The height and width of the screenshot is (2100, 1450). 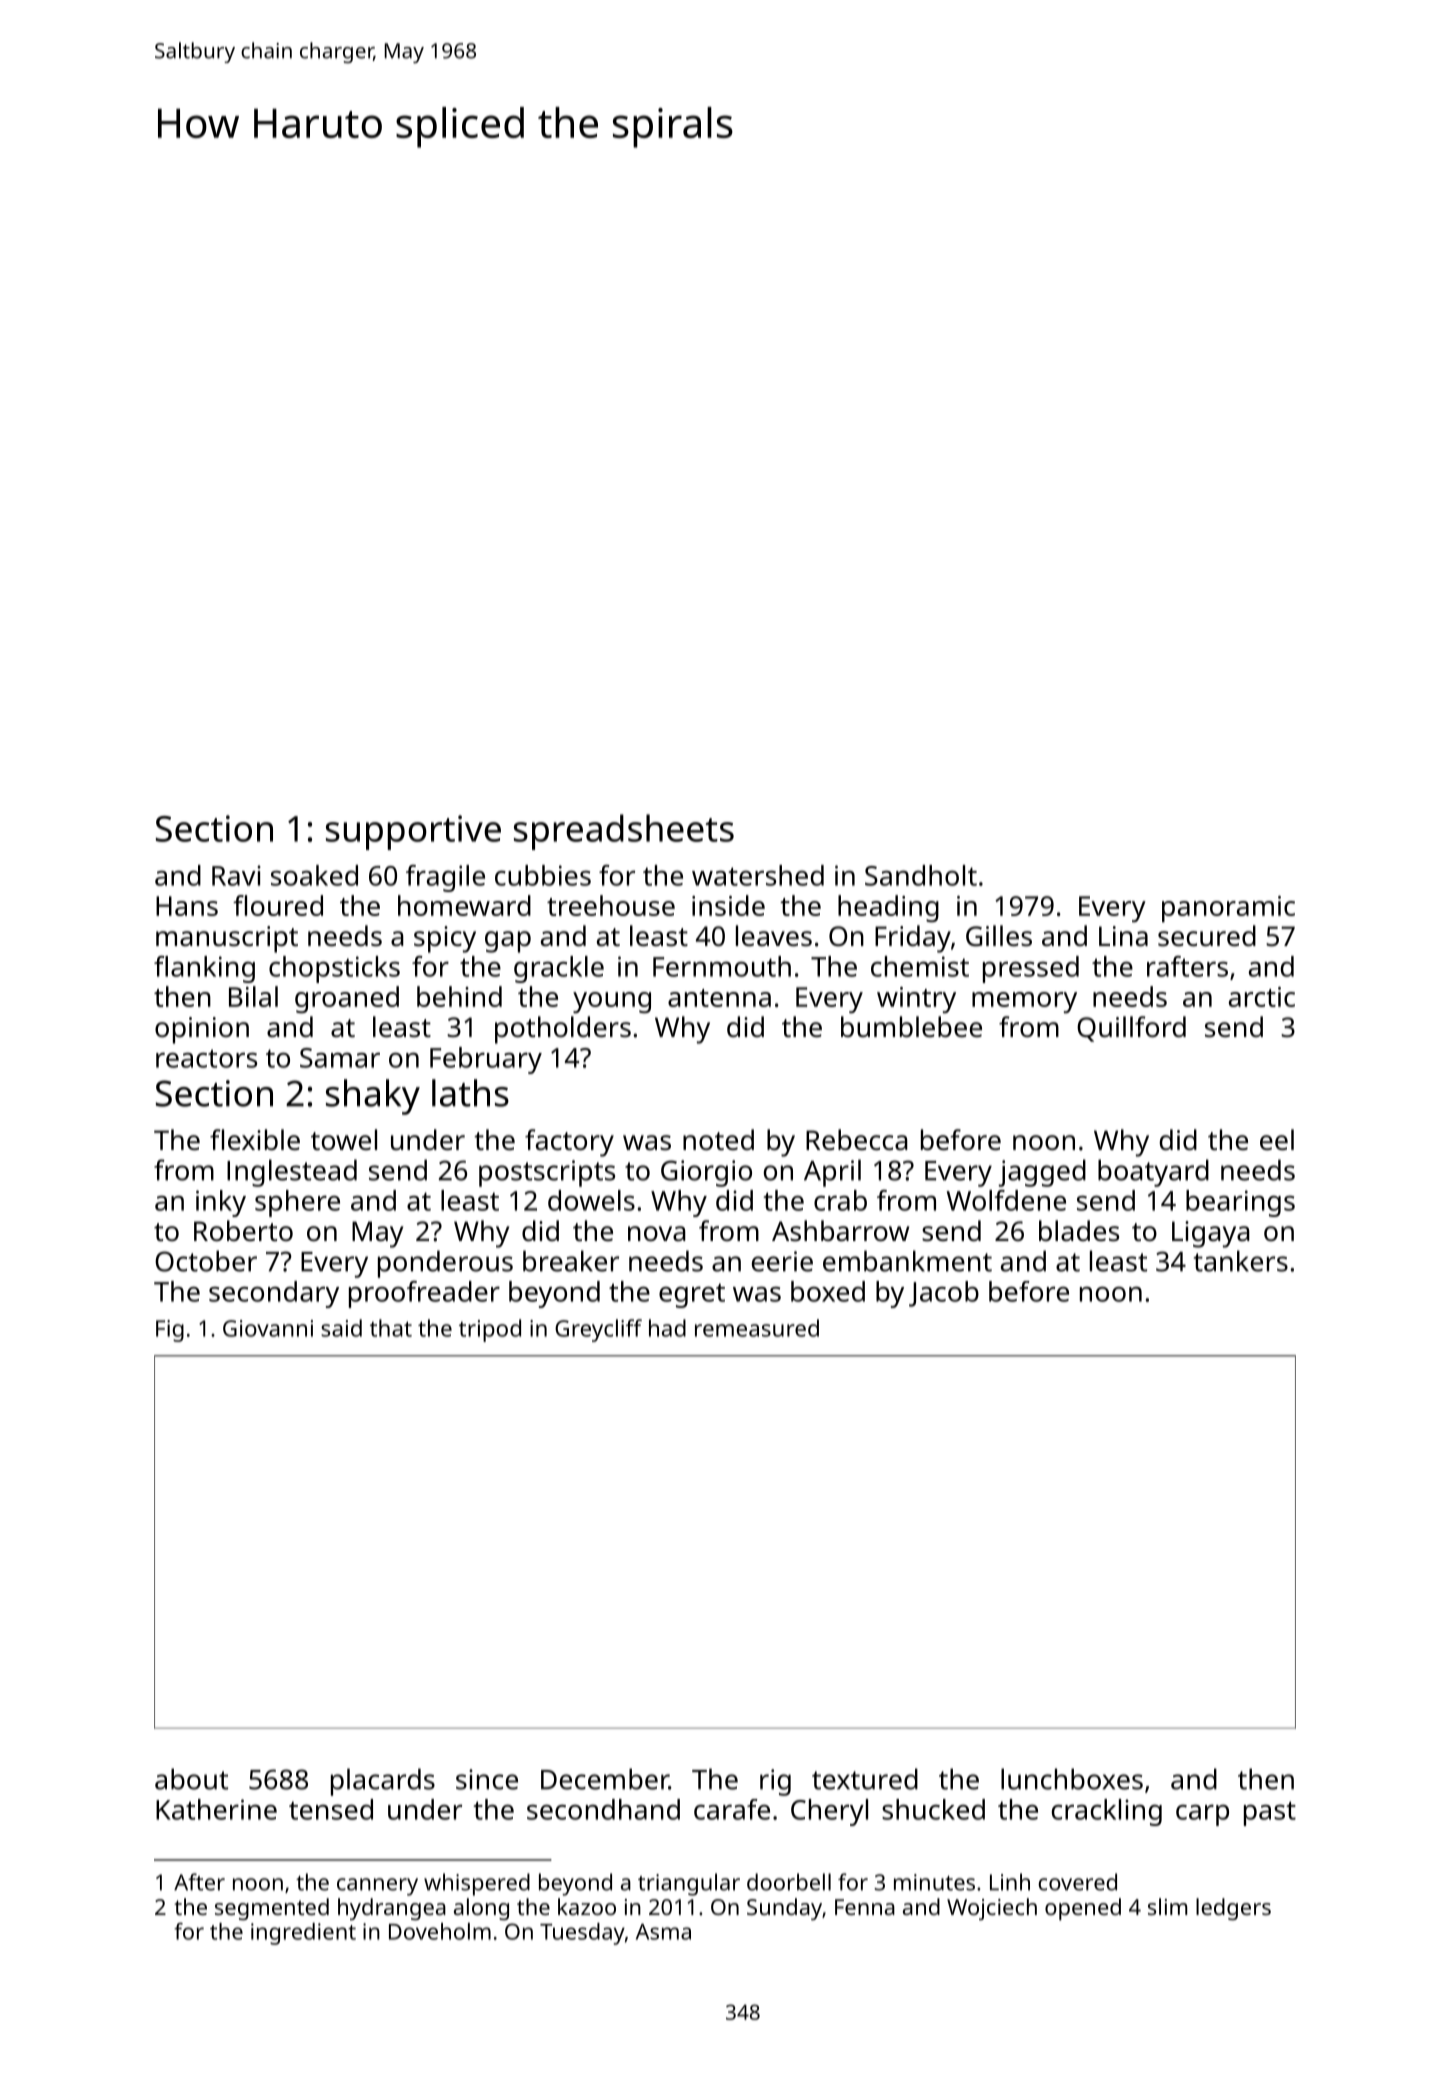 I want to click on December, so click(x=605, y=1779).
